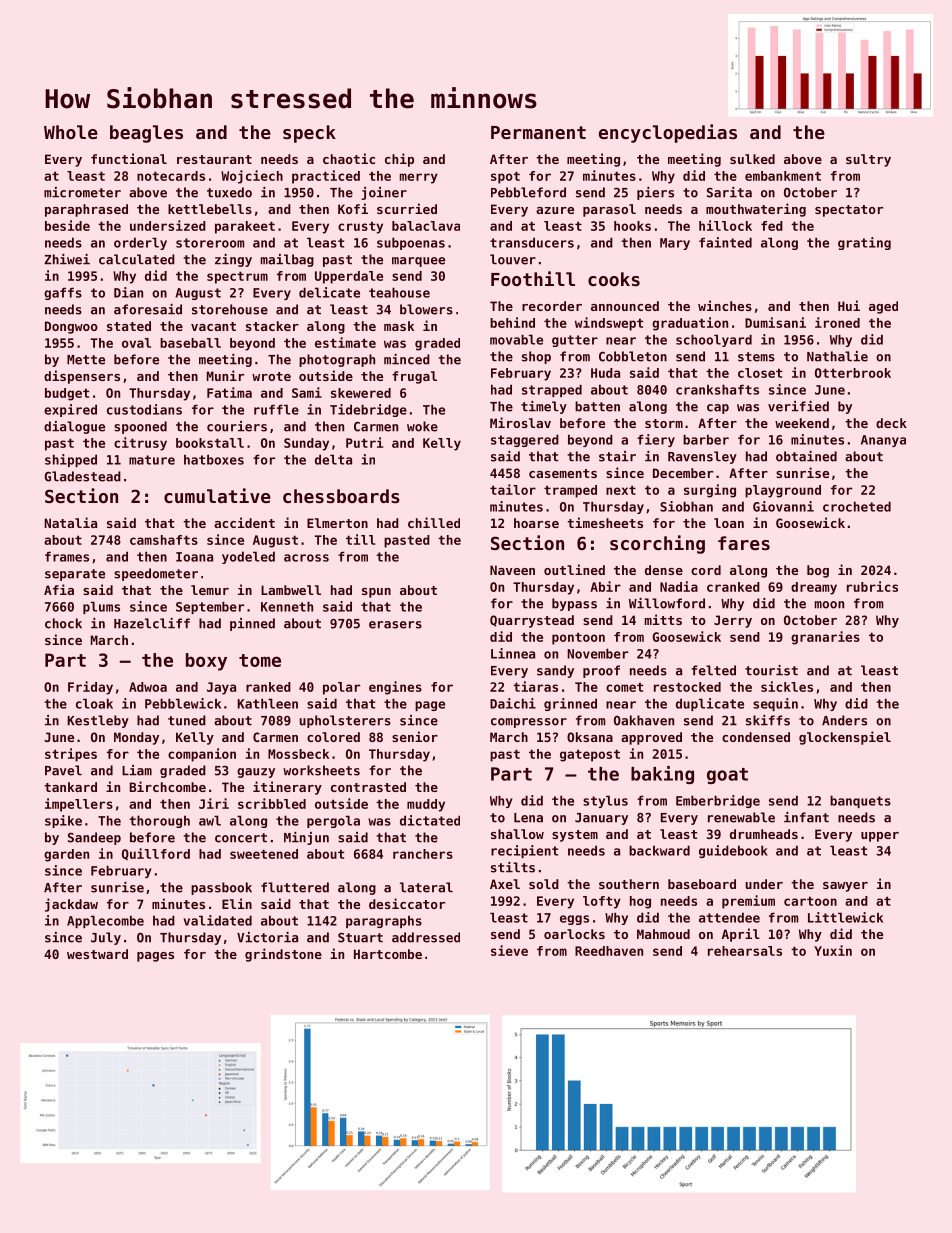 This document has height=1233, width=952. I want to click on sultry, so click(868, 160).
